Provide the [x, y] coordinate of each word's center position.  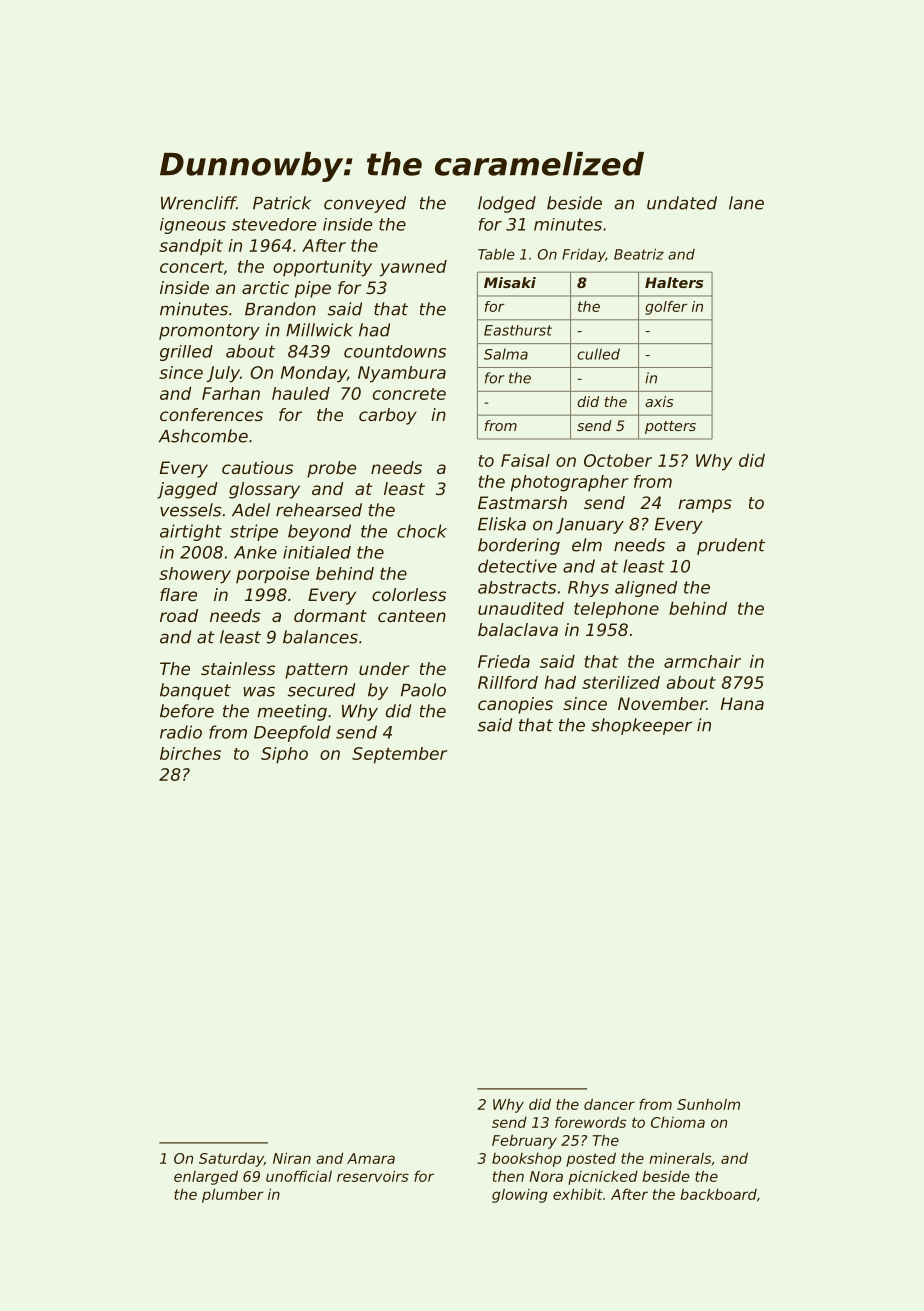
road [179, 615]
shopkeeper [641, 726]
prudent [731, 546]
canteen [412, 616]
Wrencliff [198, 203]
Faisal [525, 460]
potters [670, 427]
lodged [507, 204]
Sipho [284, 755]
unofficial [299, 1176]
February [524, 1141]
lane [746, 203]
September [399, 755]
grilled [186, 353]
